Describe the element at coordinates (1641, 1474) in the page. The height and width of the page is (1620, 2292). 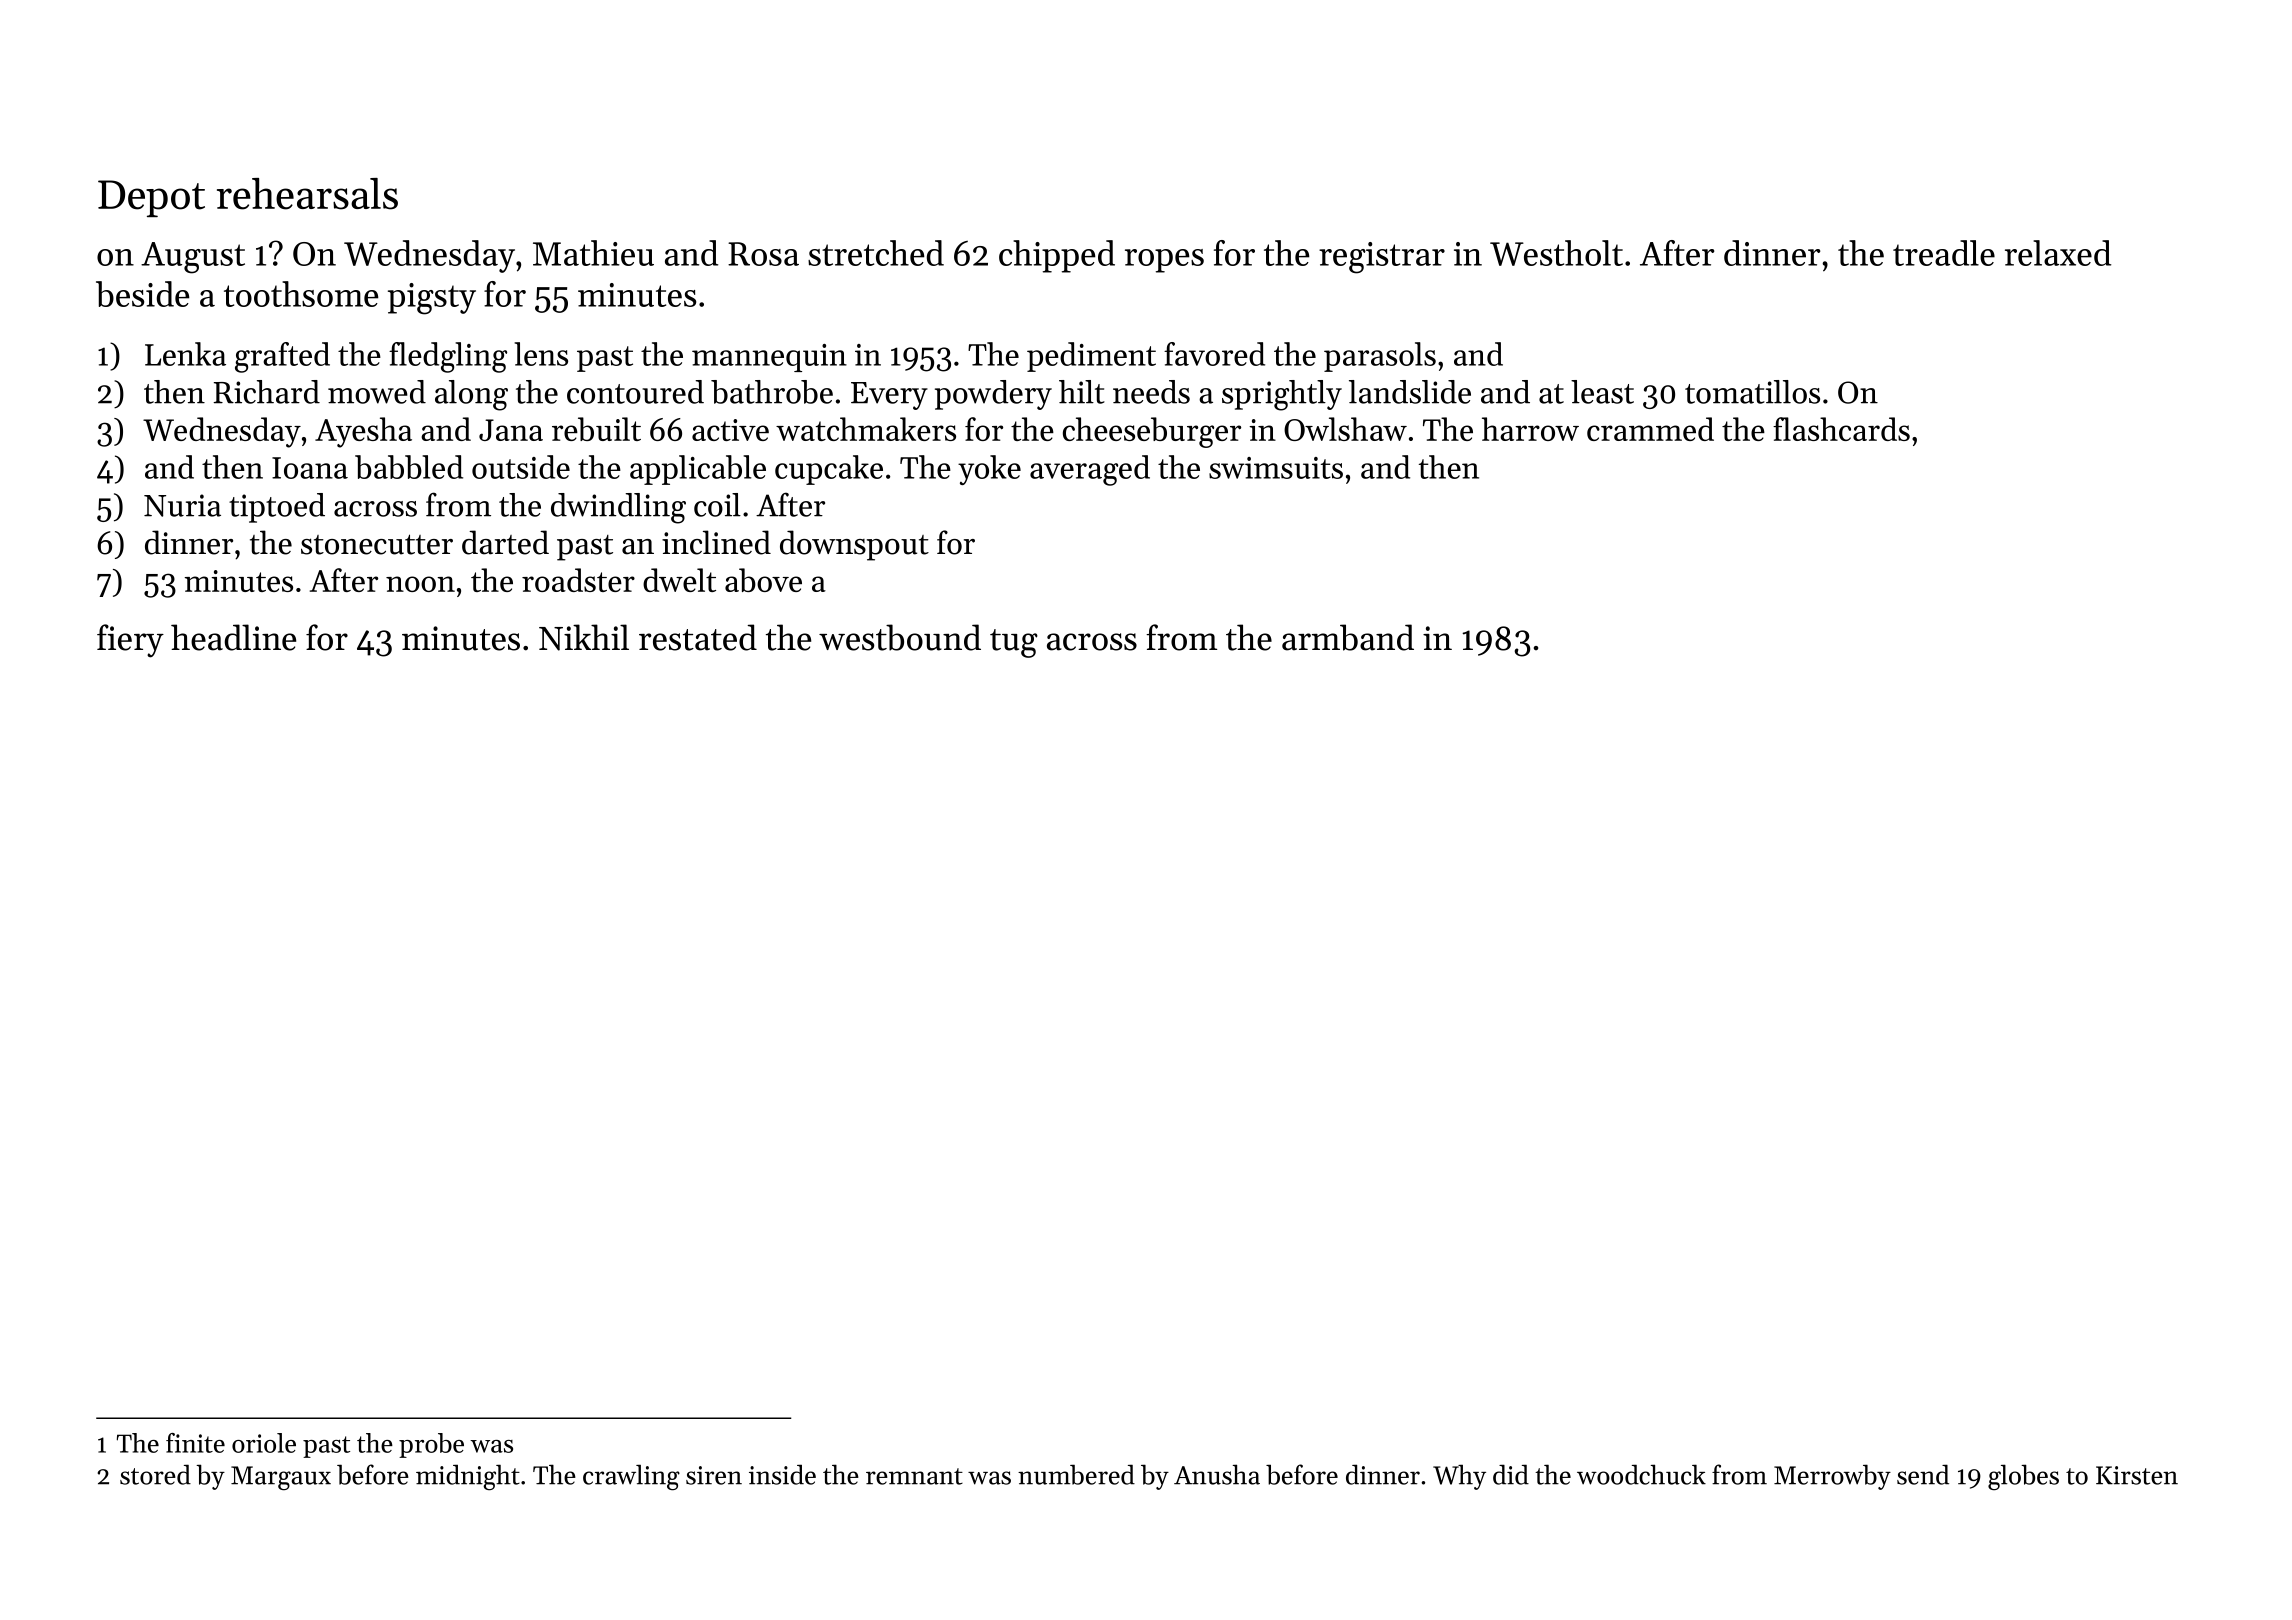
I see `woodchuck` at that location.
